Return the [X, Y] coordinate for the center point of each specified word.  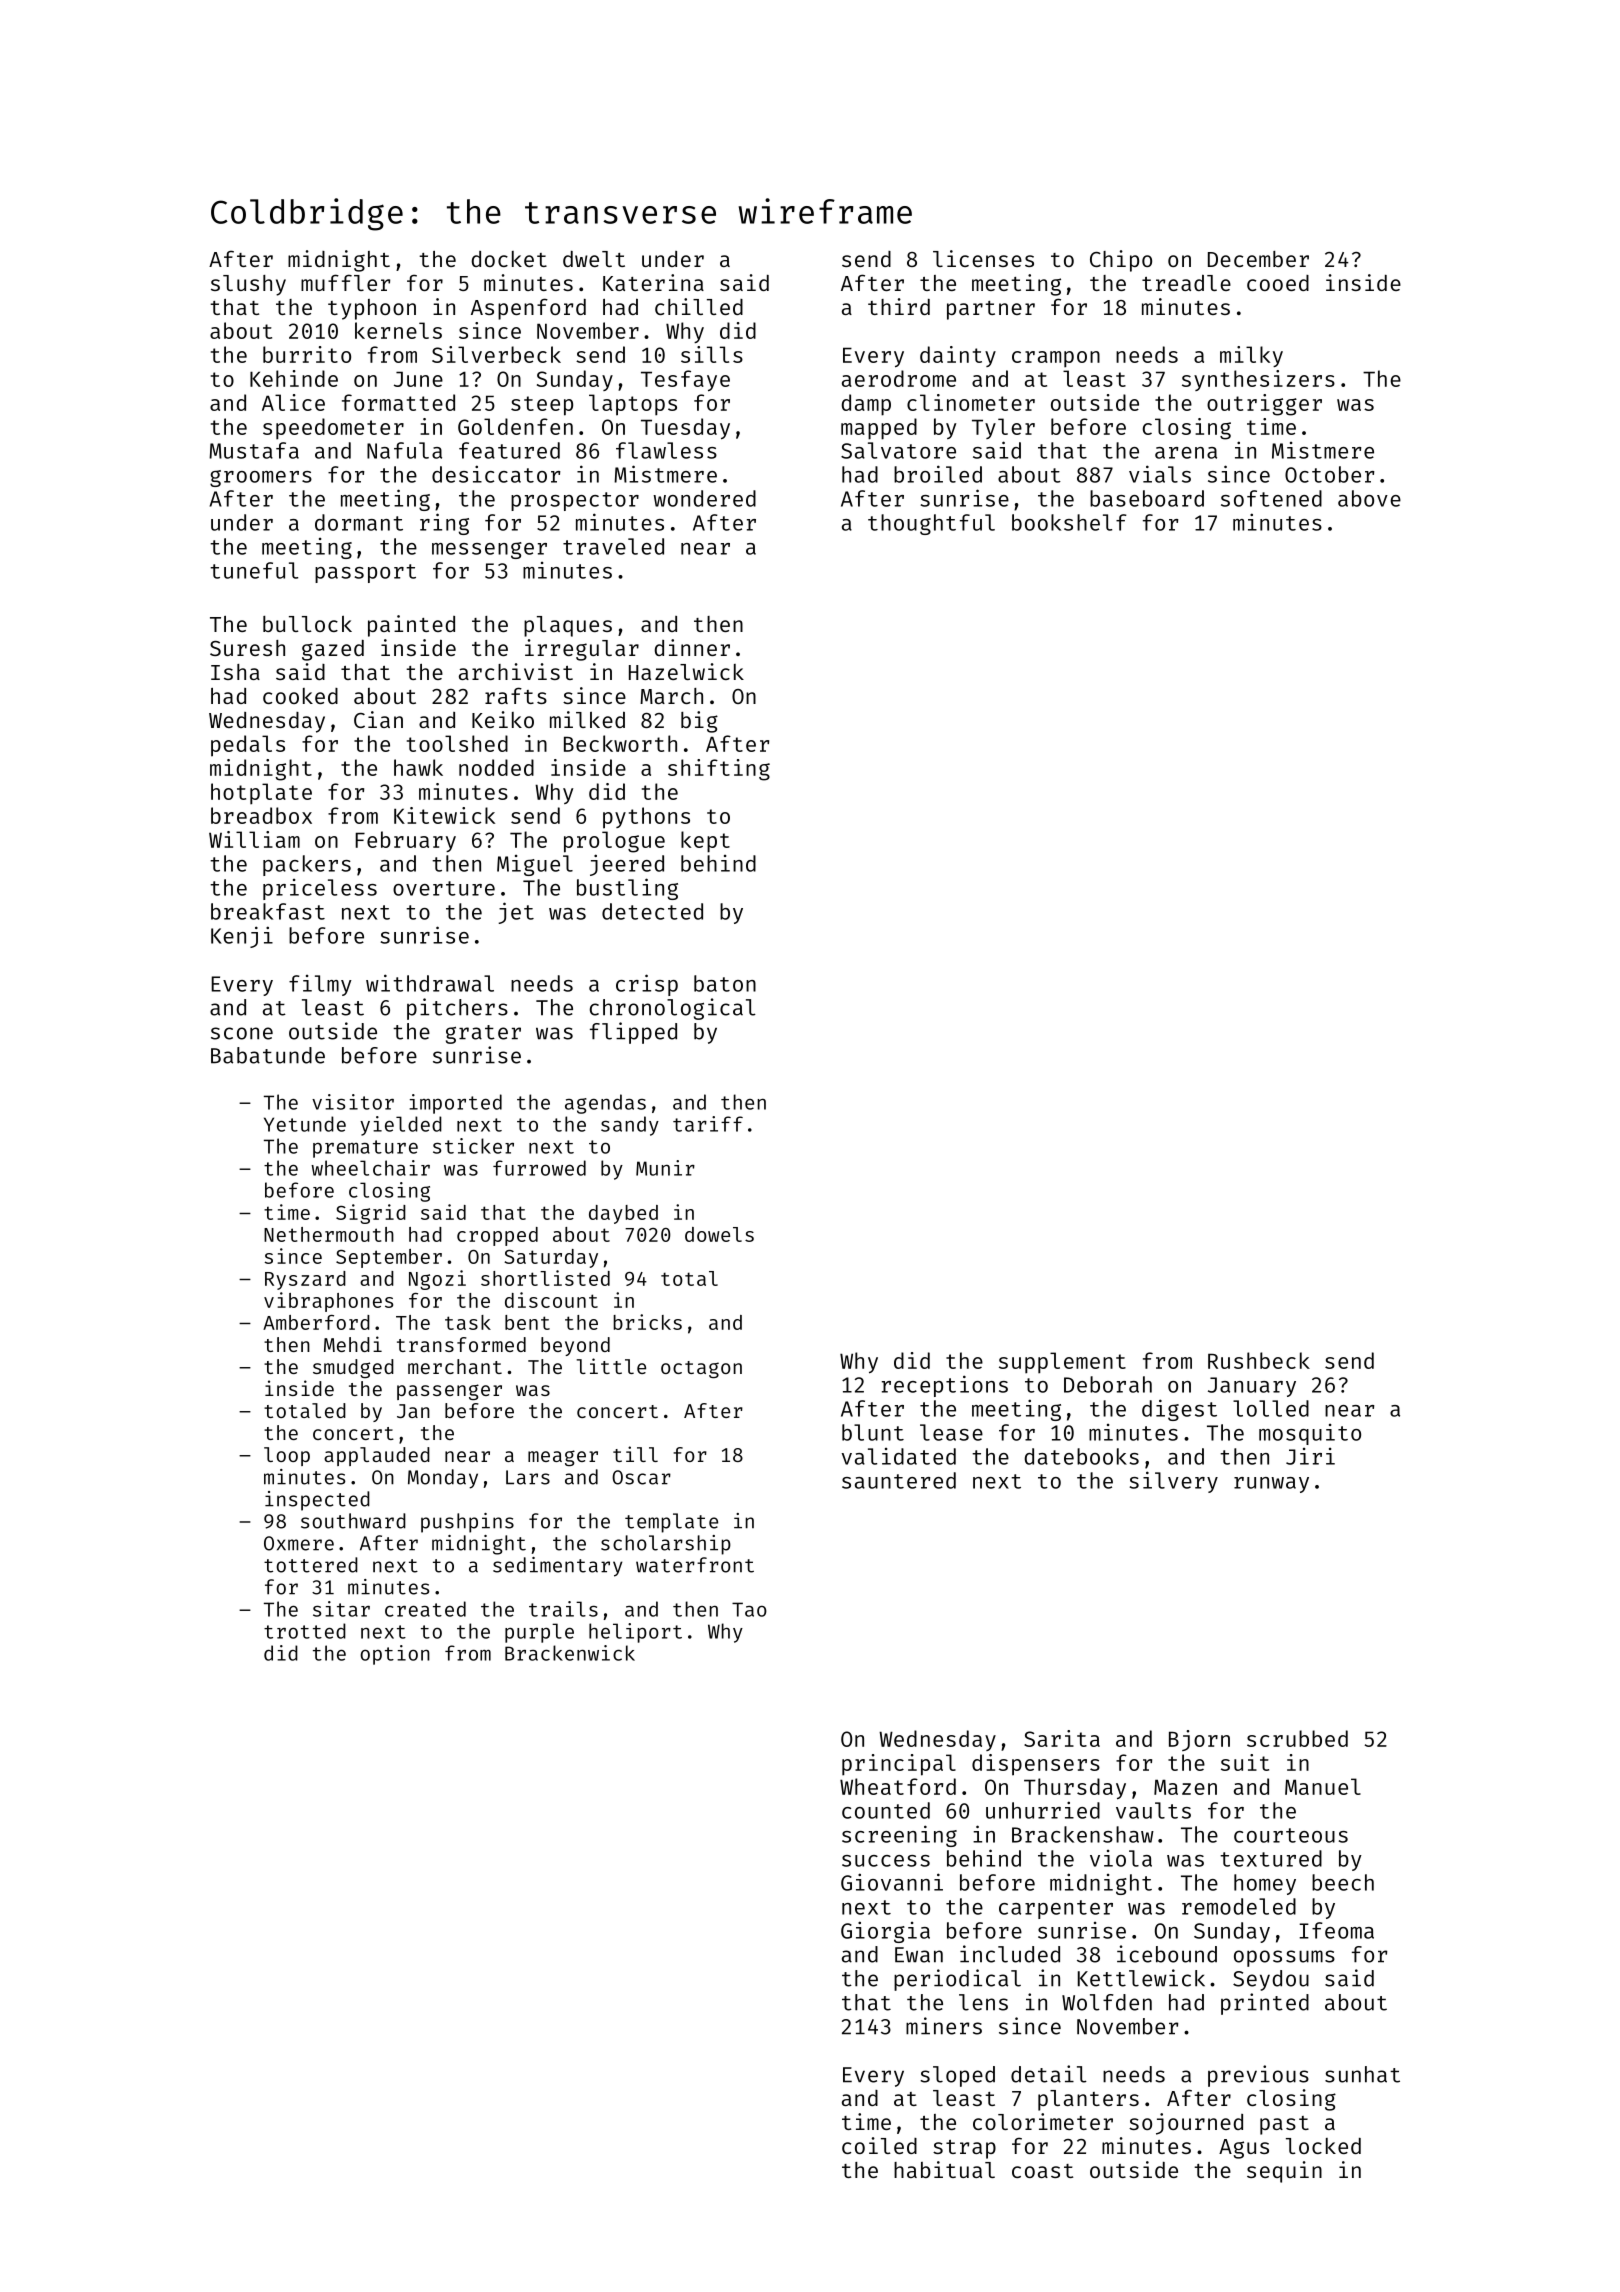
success [886, 1861]
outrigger [1264, 405]
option [395, 1655]
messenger [489, 550]
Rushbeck [1259, 1360]
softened [1271, 498]
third [899, 306]
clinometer [971, 402]
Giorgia [885, 1932]
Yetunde [305, 1124]
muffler [345, 282]
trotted [305, 1631]
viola [1121, 1858]
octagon [701, 1369]
